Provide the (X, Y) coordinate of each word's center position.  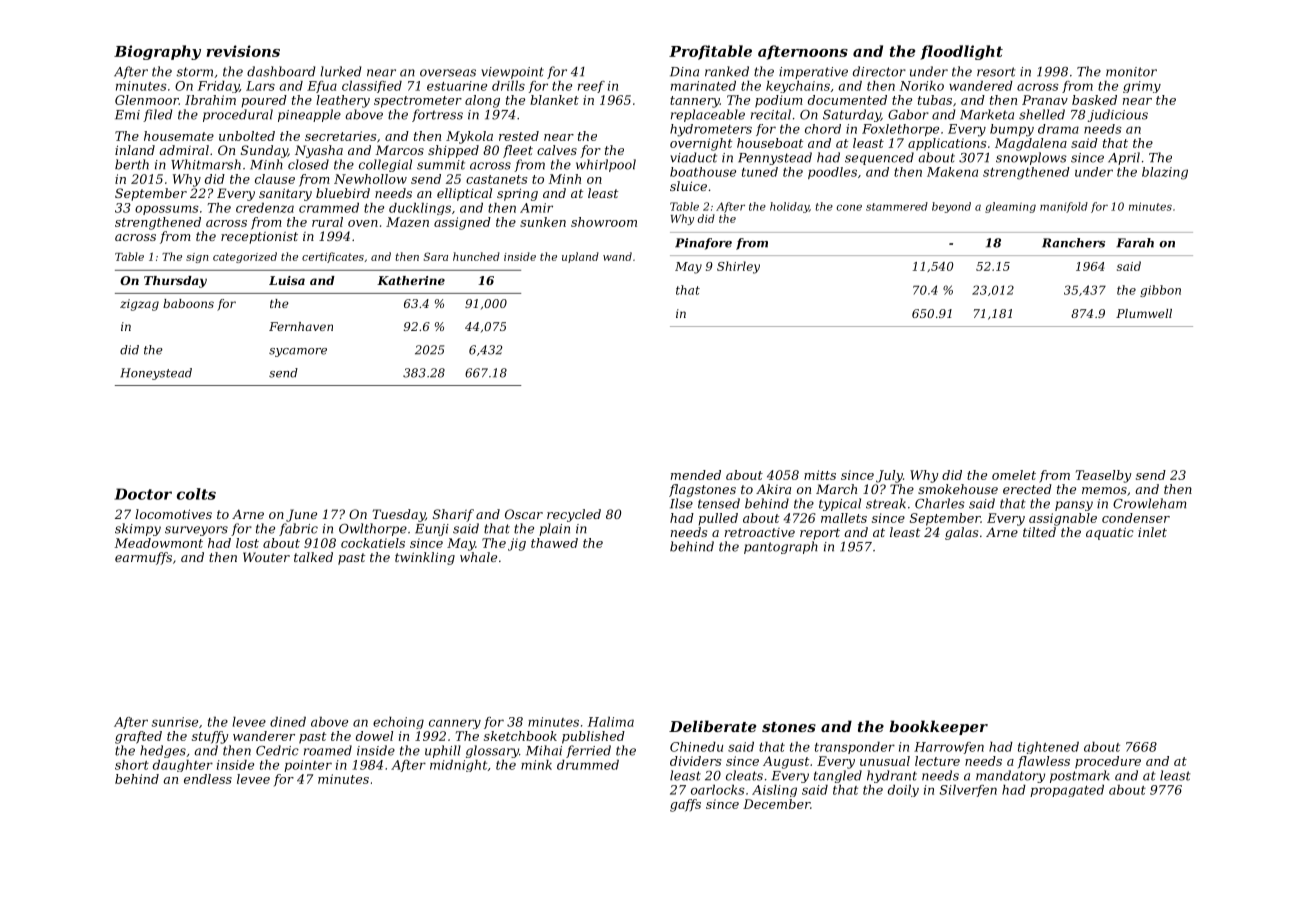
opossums (167, 210)
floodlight (961, 52)
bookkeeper (938, 727)
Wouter (266, 557)
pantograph (781, 547)
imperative (813, 73)
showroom (604, 222)
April (1124, 158)
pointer (308, 766)
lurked (340, 71)
